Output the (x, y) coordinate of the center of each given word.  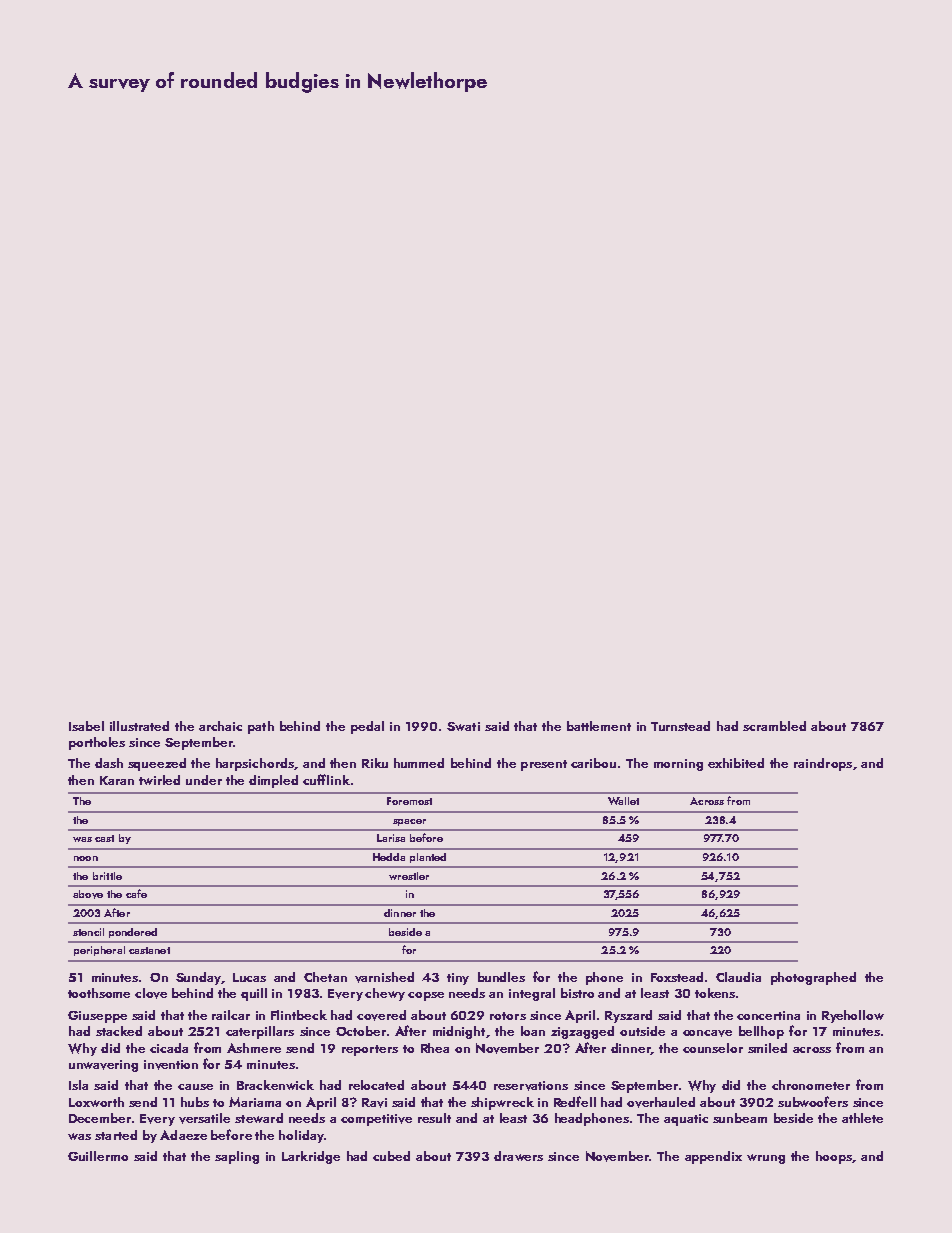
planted (428, 858)
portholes (97, 743)
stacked (119, 1031)
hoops (834, 1157)
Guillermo (98, 1156)
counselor (713, 1048)
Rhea (435, 1048)
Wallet (623, 801)
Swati (463, 726)
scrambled (774, 726)
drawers (518, 1156)
